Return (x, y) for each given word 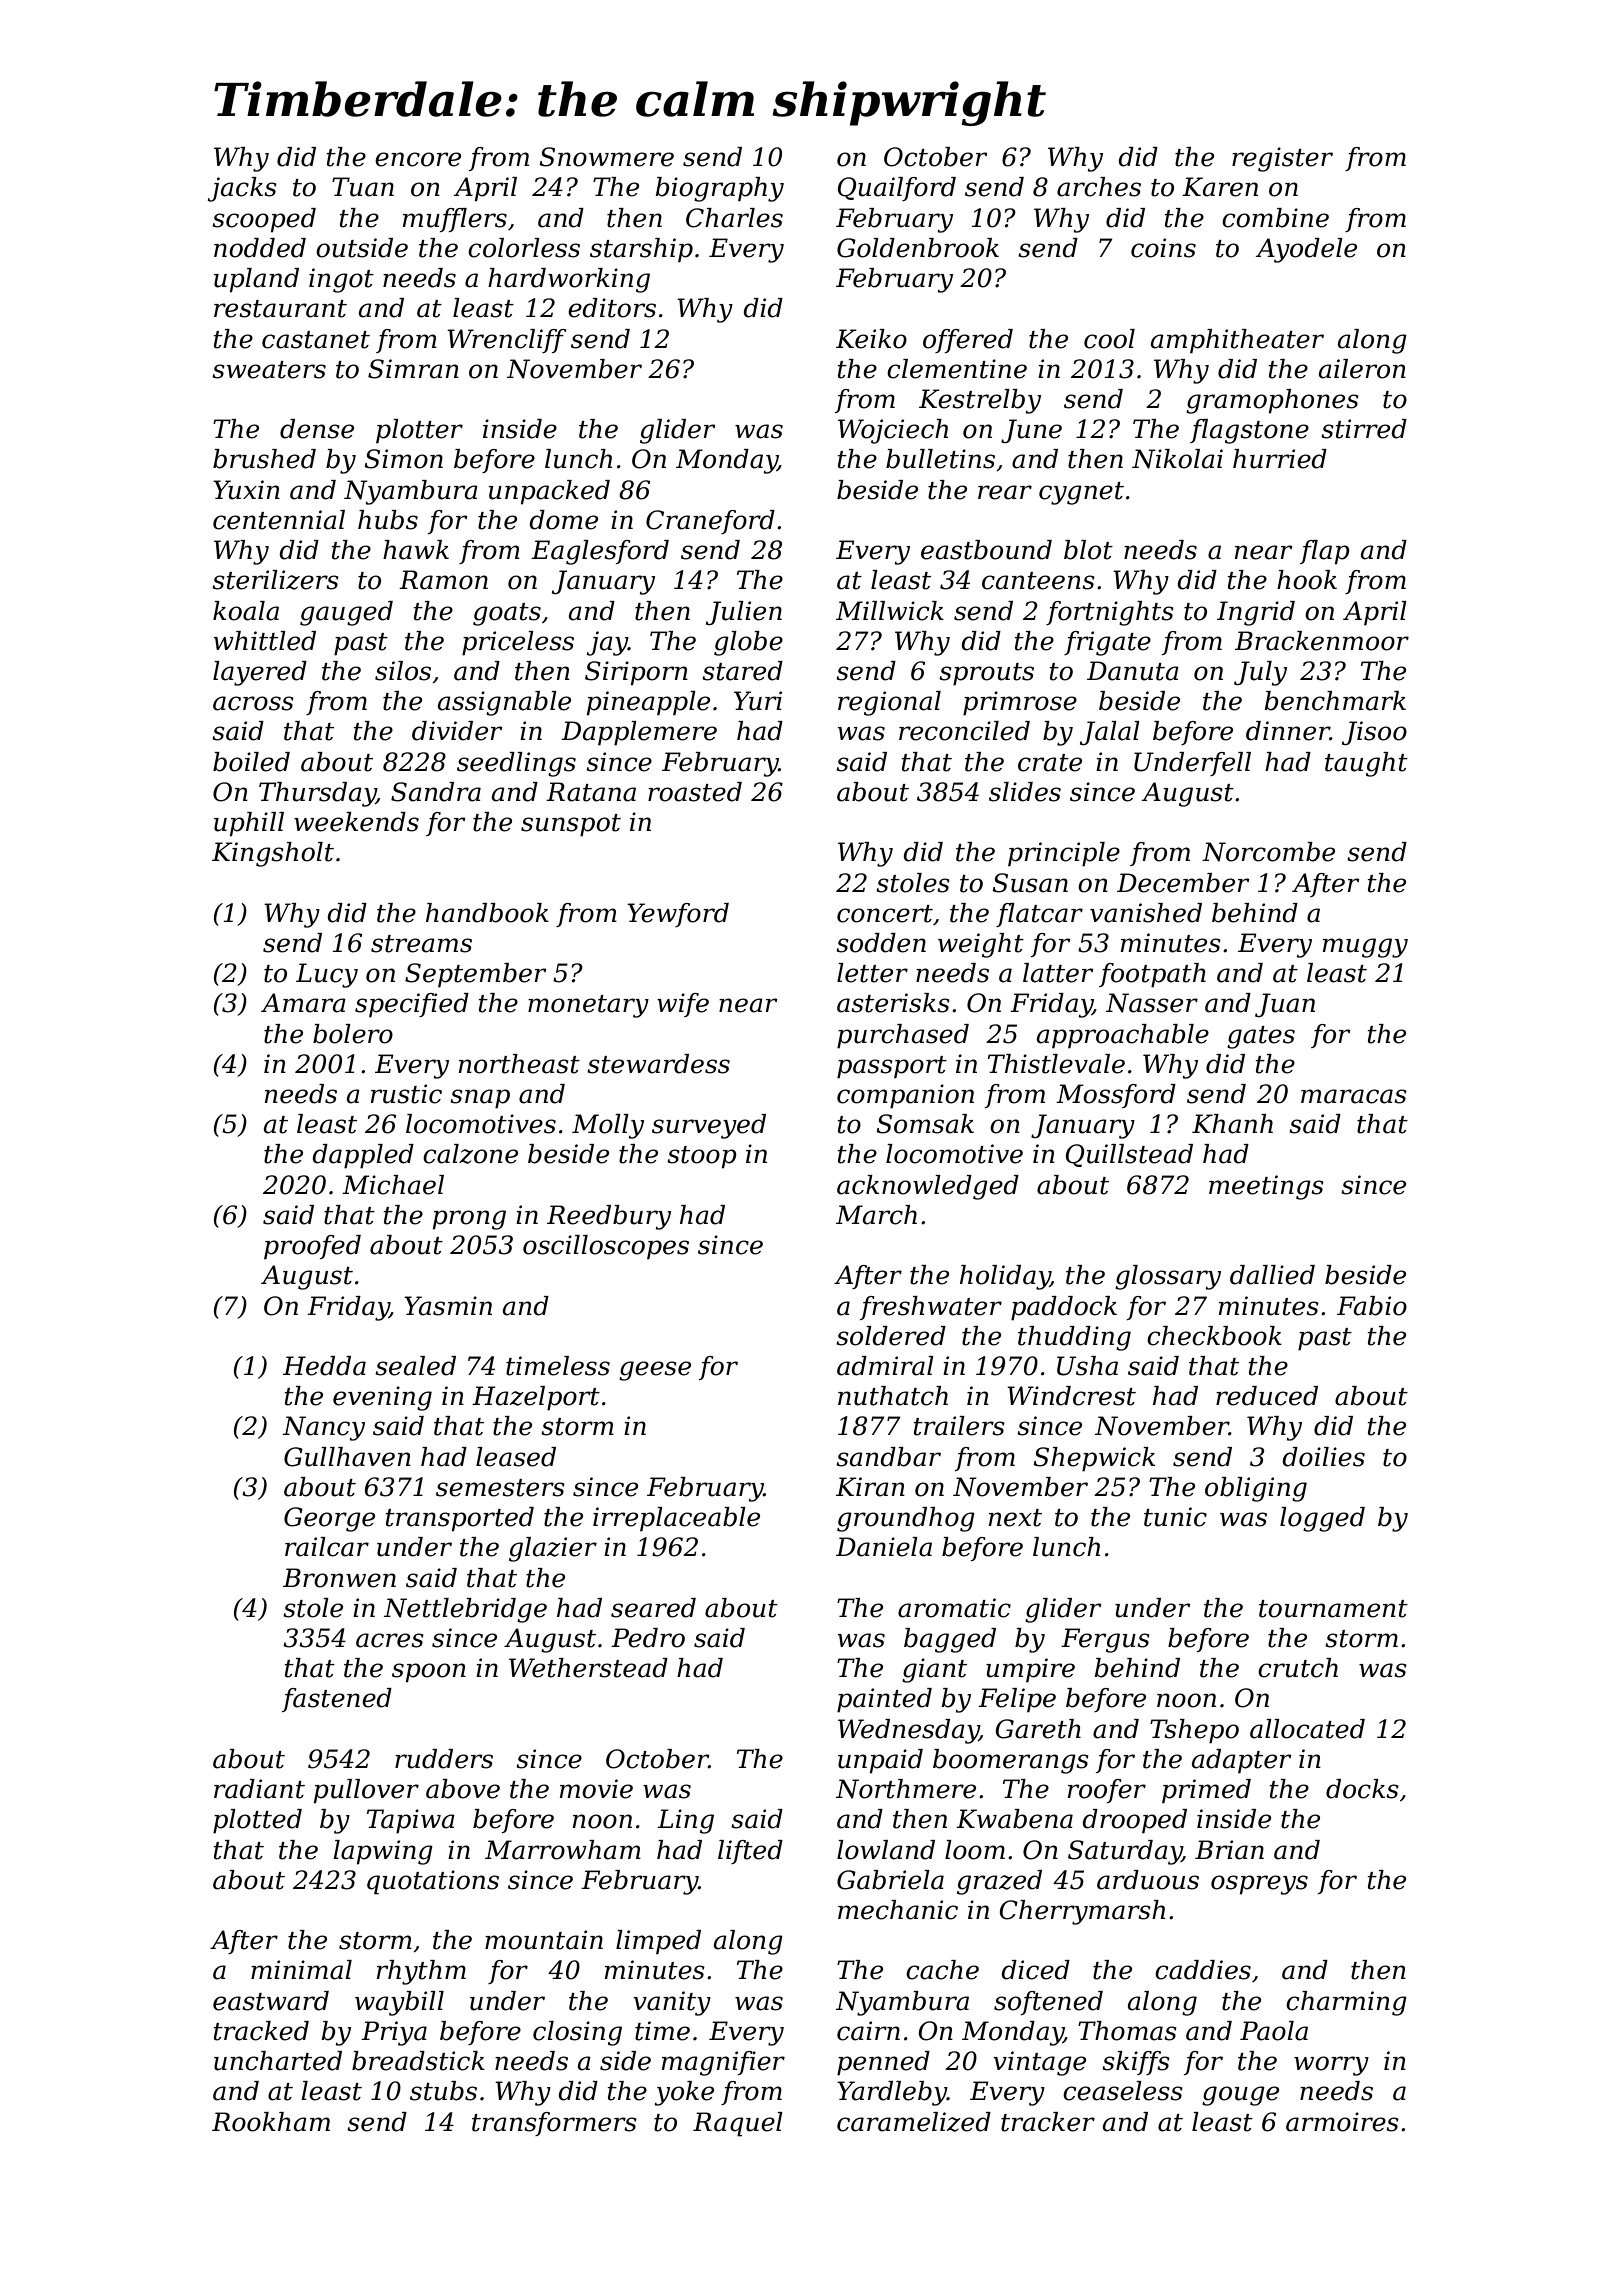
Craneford (710, 522)
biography (720, 189)
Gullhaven (347, 1457)
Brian (1229, 1850)
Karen (1220, 187)
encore (418, 159)
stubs (443, 2091)
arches (1099, 187)
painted (884, 1700)
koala (246, 611)
